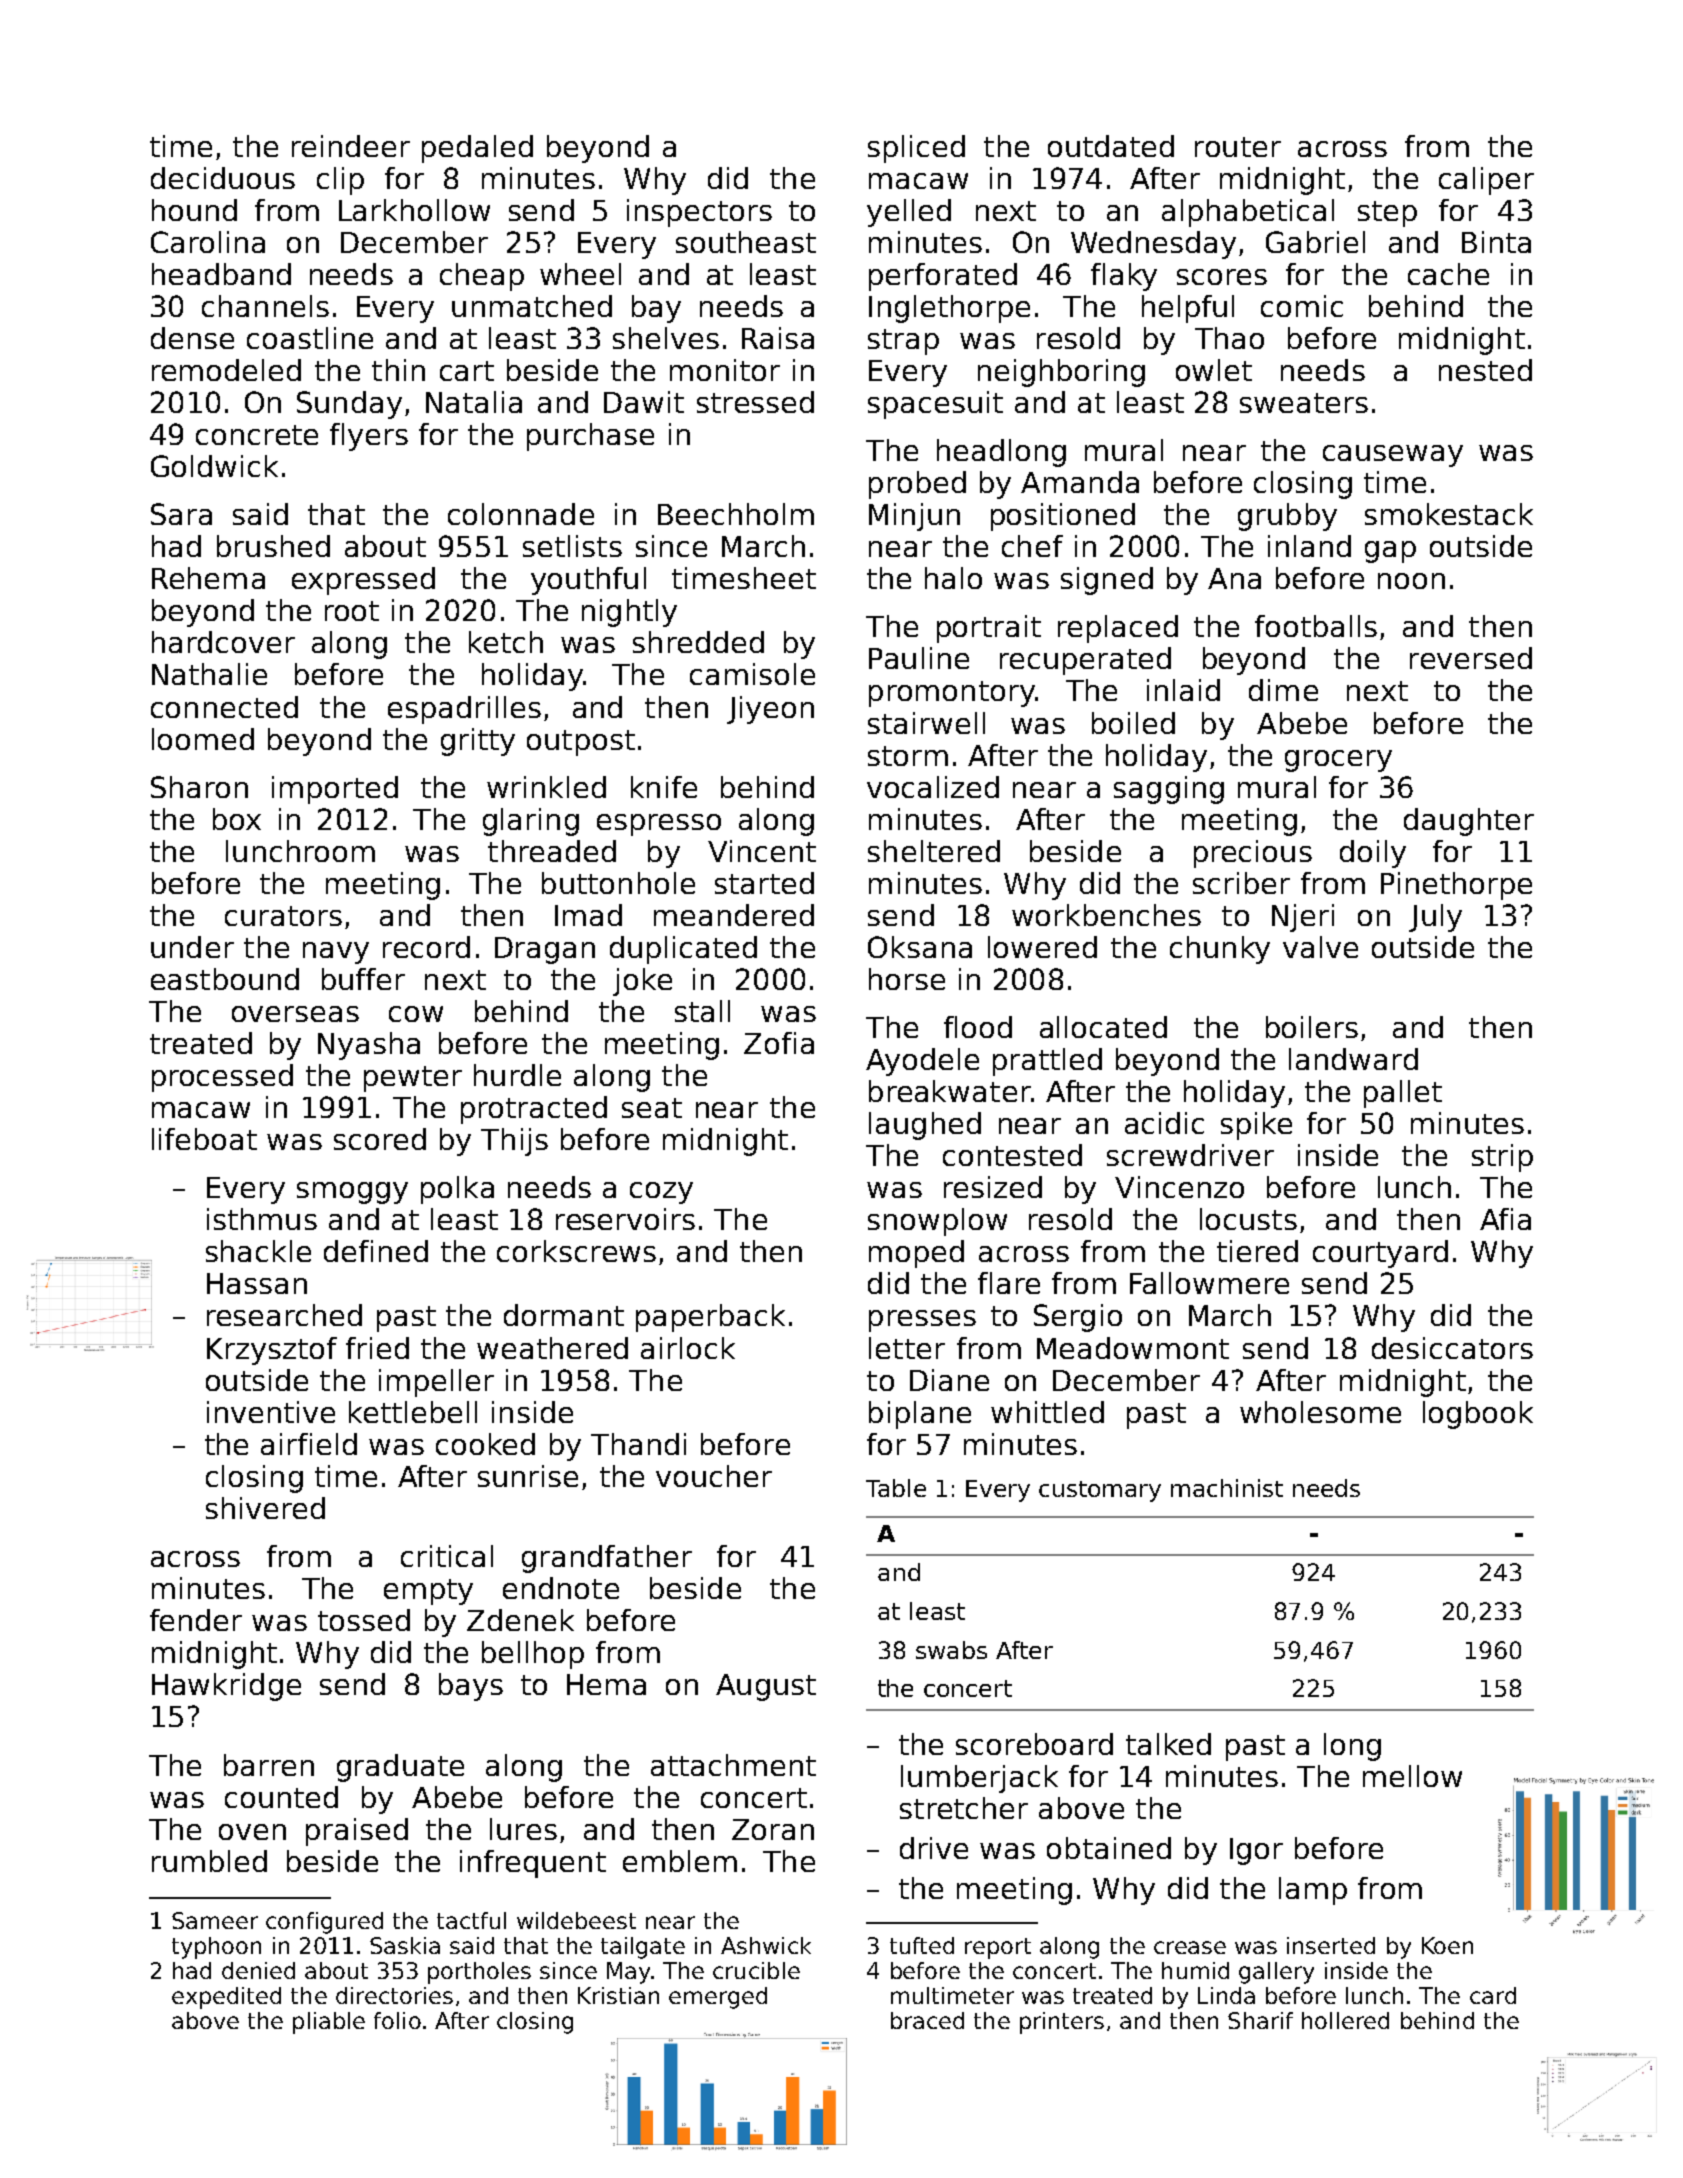 The image size is (1683, 2178). I want to click on airlock, so click(688, 1348).
